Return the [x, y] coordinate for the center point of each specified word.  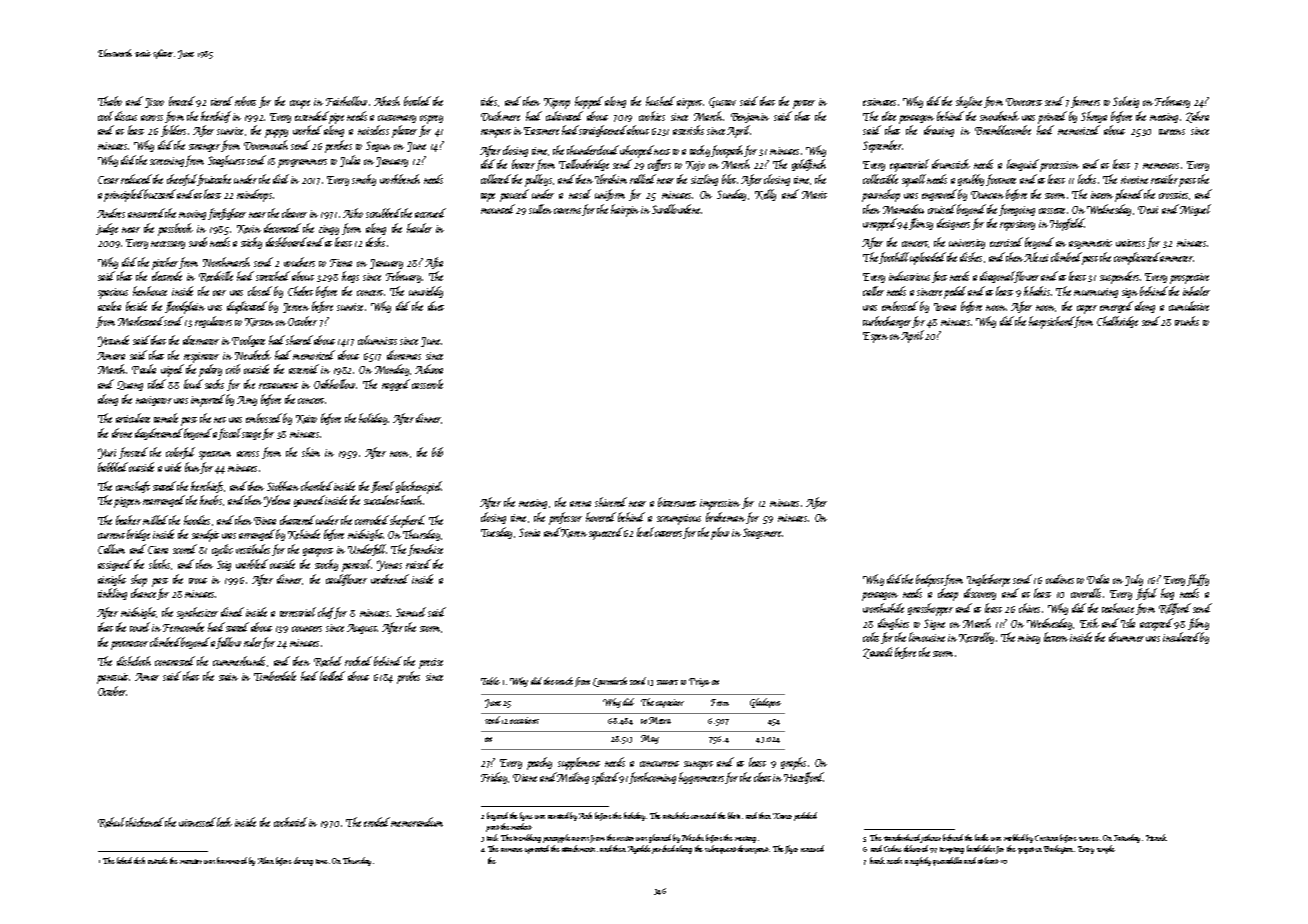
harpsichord [1052, 322]
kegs [350, 277]
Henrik [1156, 837]
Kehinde [304, 534]
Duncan [987, 195]
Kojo [695, 166]
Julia [350, 161]
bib [437, 452]
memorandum [417, 822]
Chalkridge [1117, 322]
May [650, 739]
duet [436, 306]
